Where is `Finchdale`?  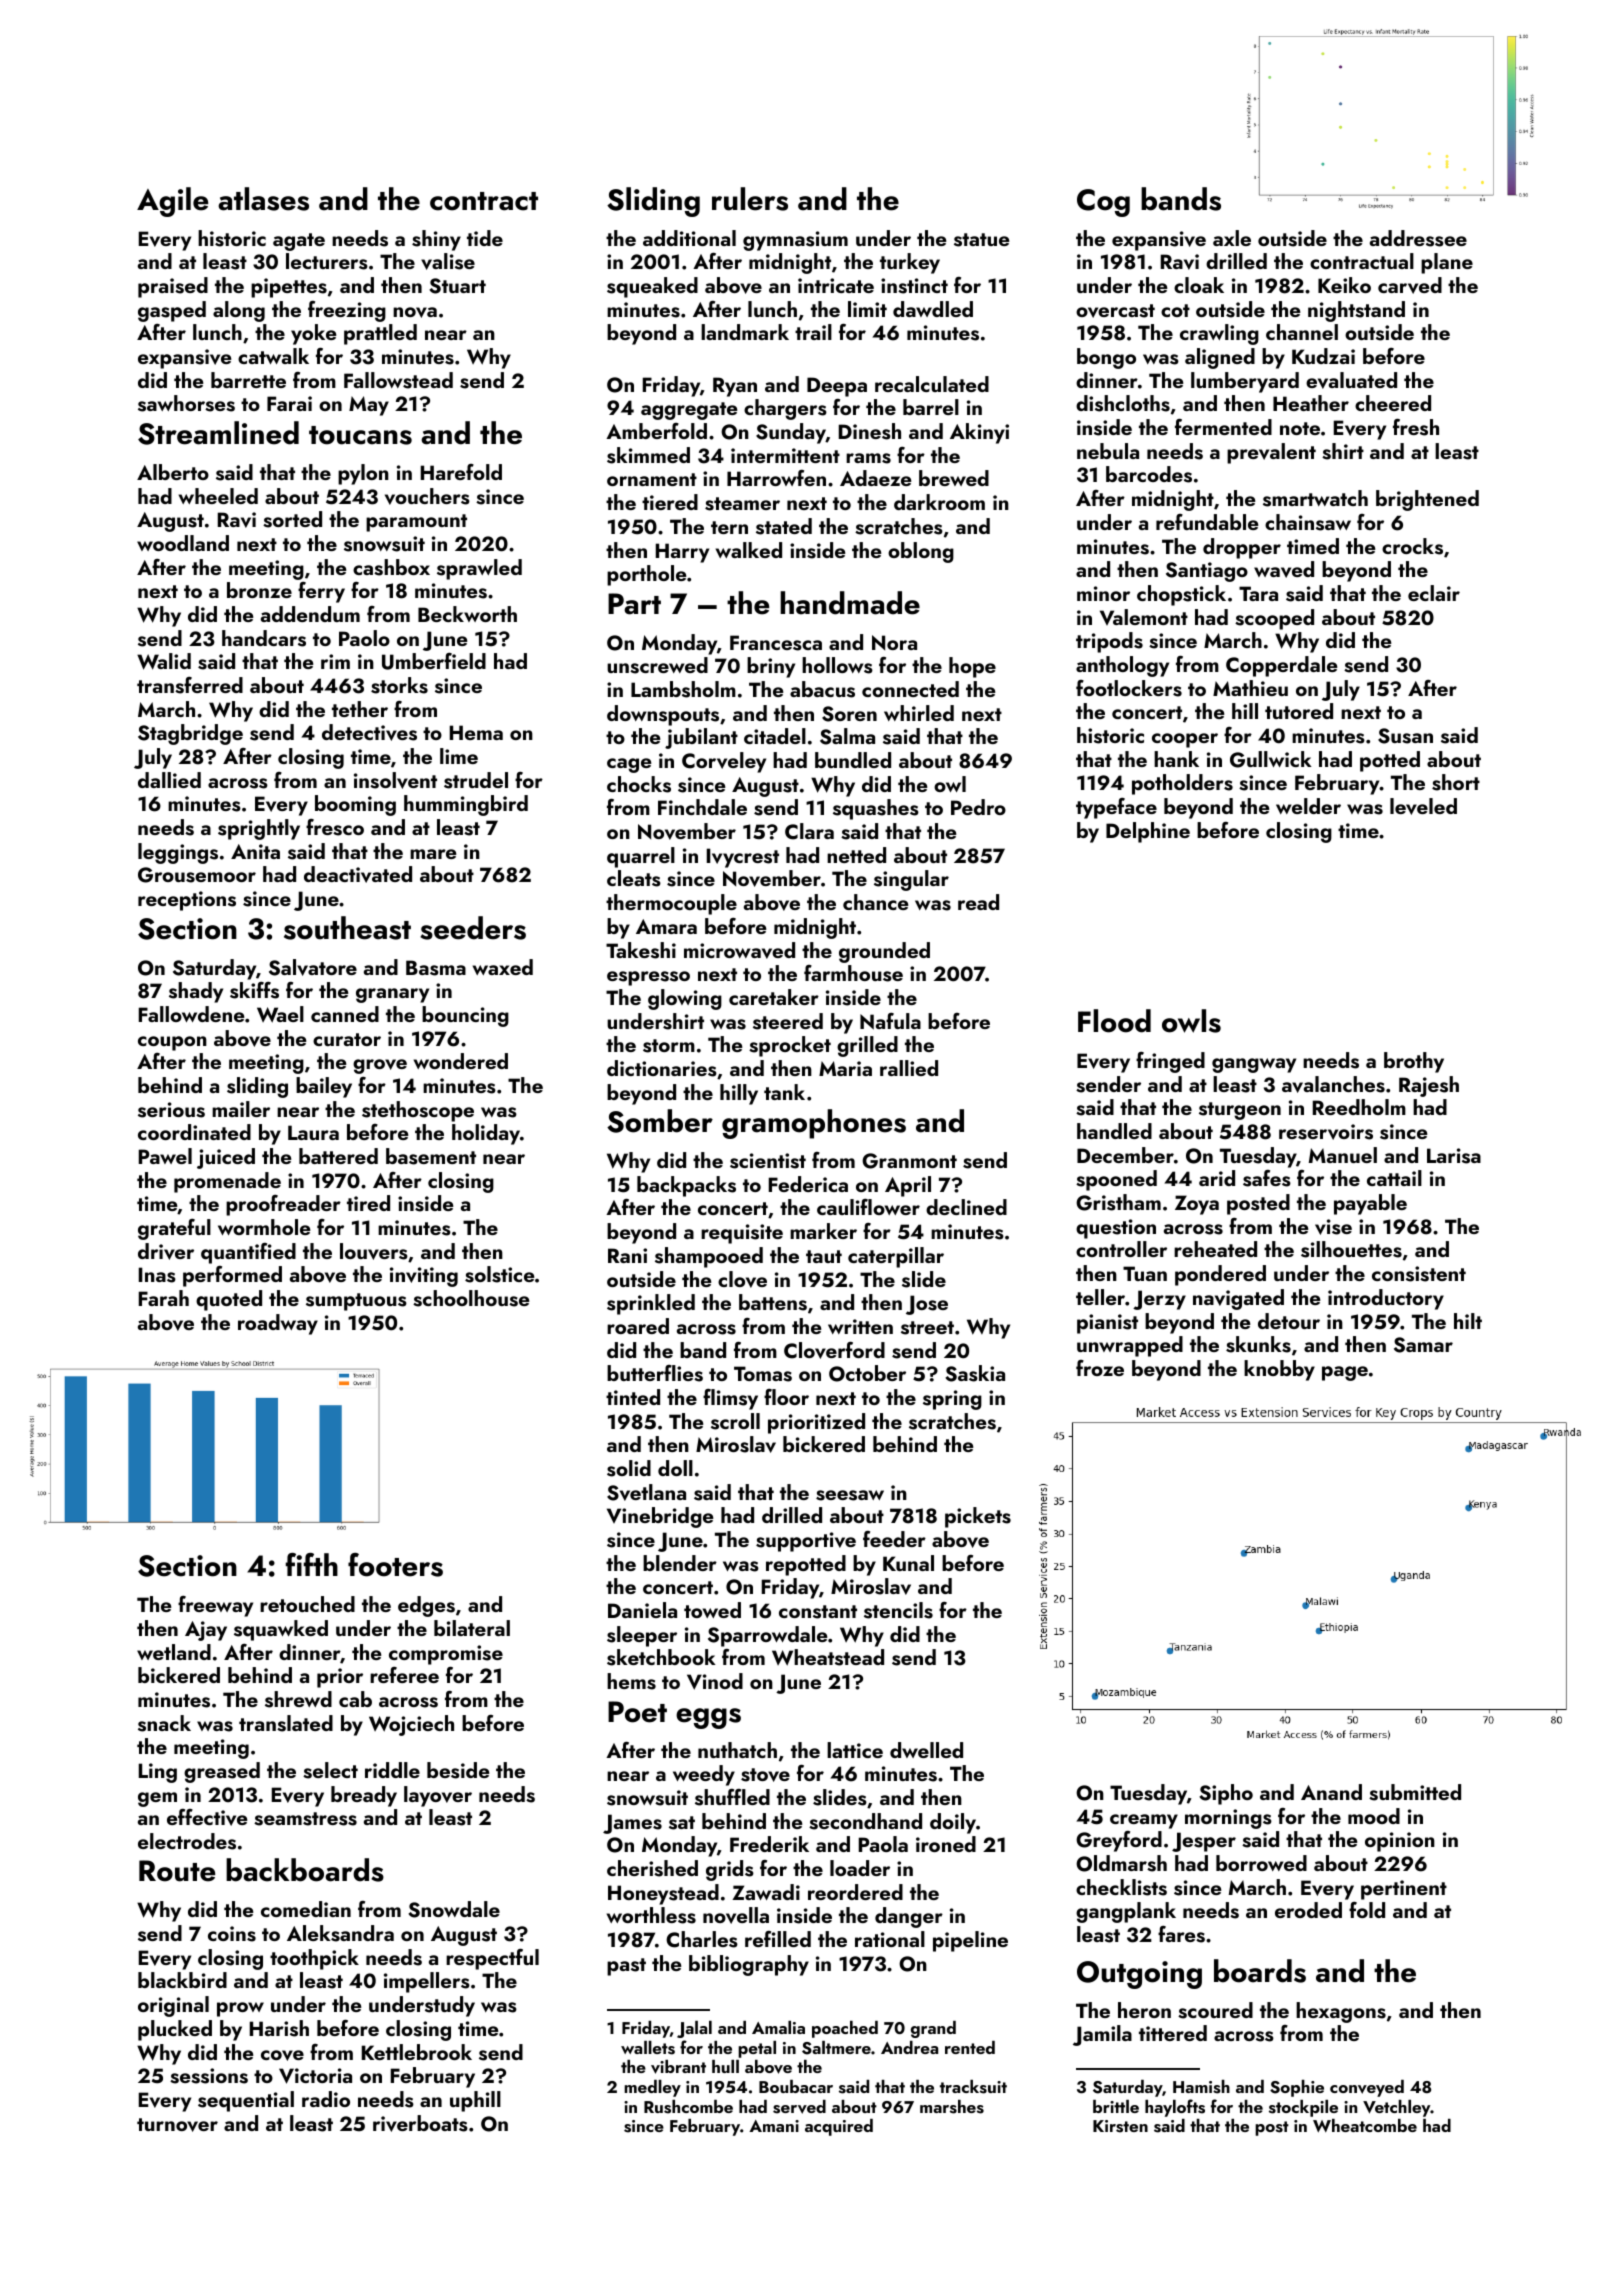 Finchdale is located at coordinates (702, 807).
